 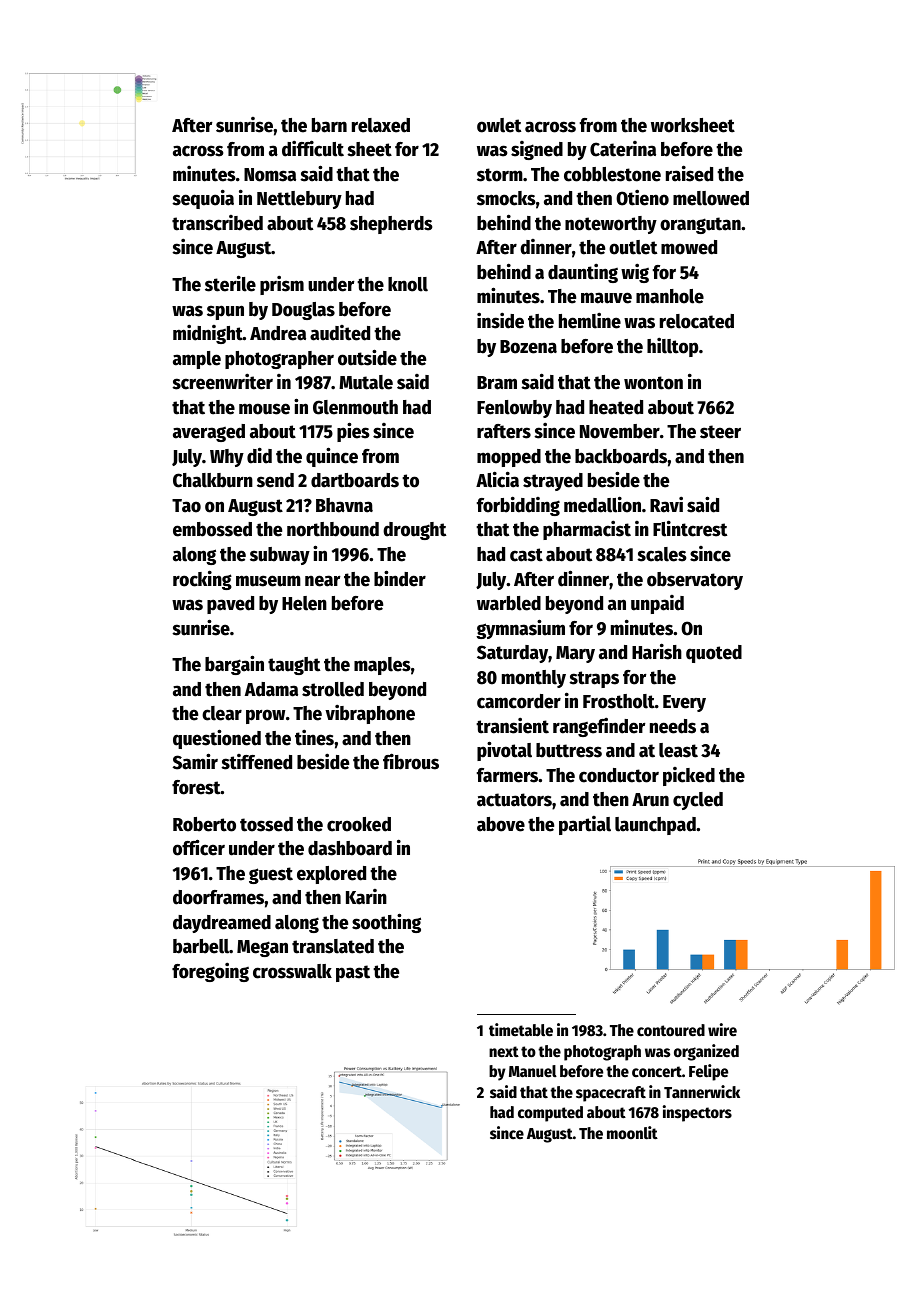 I want to click on computed, so click(x=550, y=1114).
